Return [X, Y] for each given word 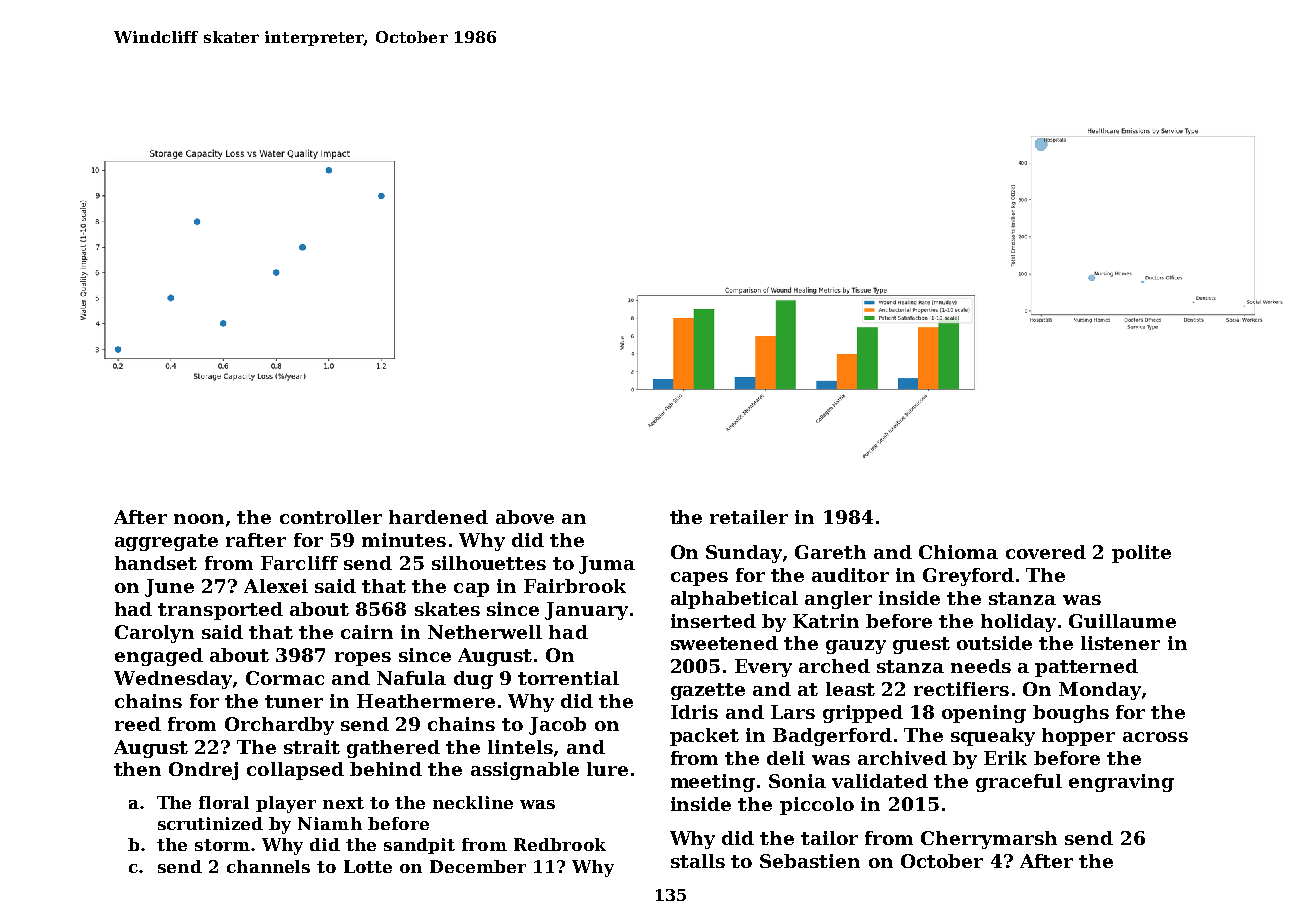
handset [156, 563]
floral [224, 802]
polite [1141, 554]
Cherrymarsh [989, 840]
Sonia [797, 781]
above [525, 517]
